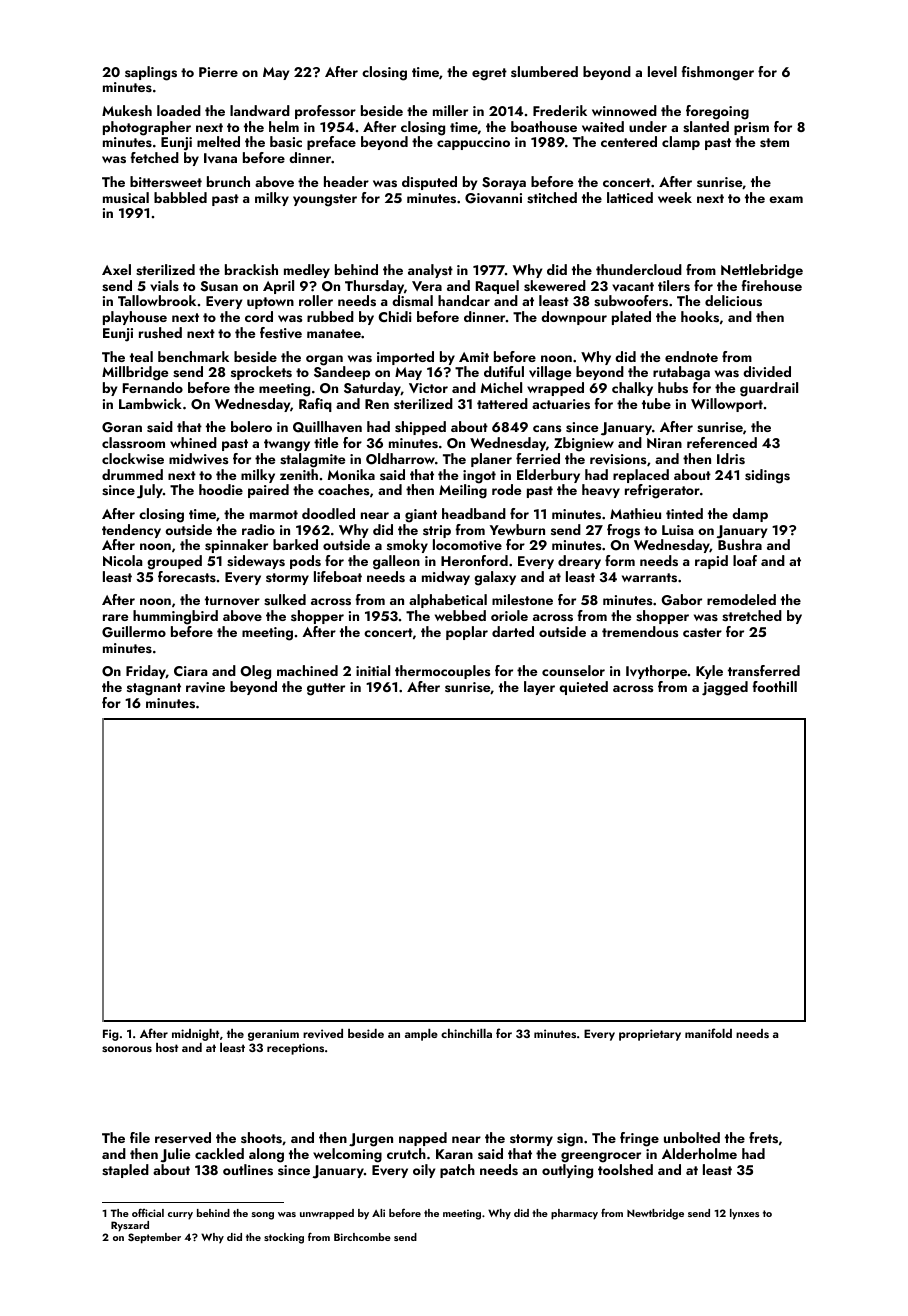 The width and height of the page is (908, 1316). What do you see at coordinates (473, 143) in the page?
I see `cappuccino` at bounding box center [473, 143].
